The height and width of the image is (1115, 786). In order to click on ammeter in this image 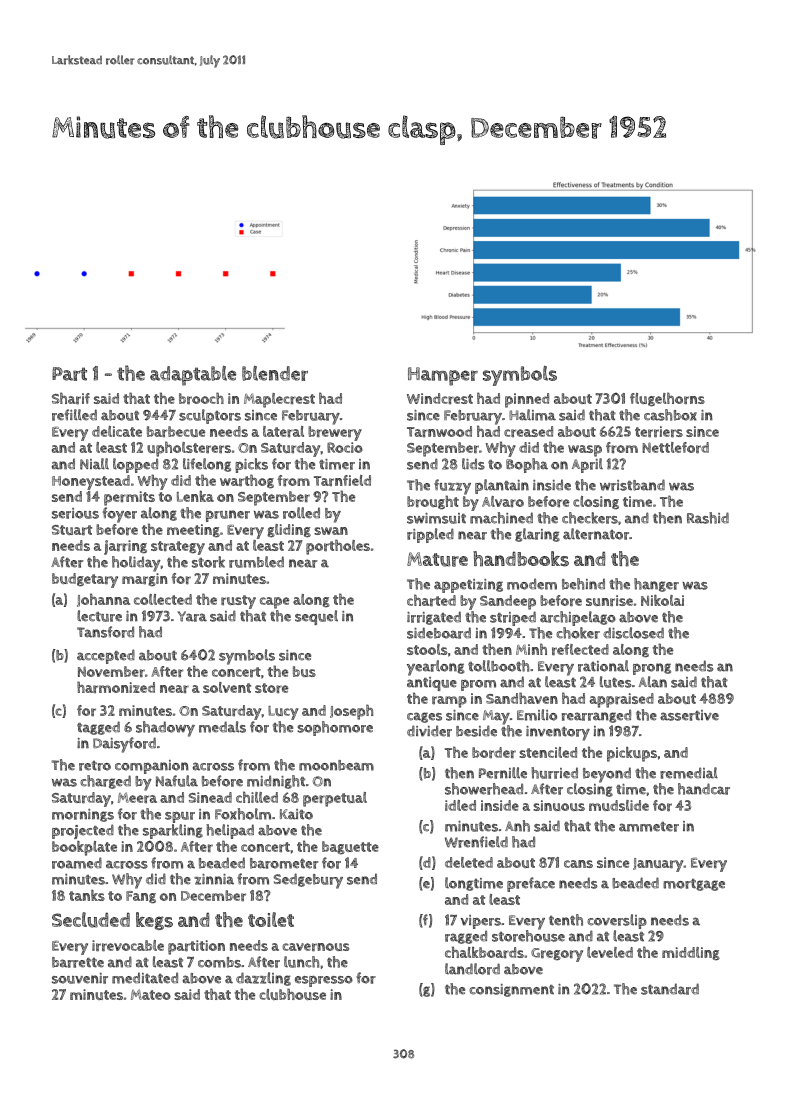, I will do `click(649, 827)`.
